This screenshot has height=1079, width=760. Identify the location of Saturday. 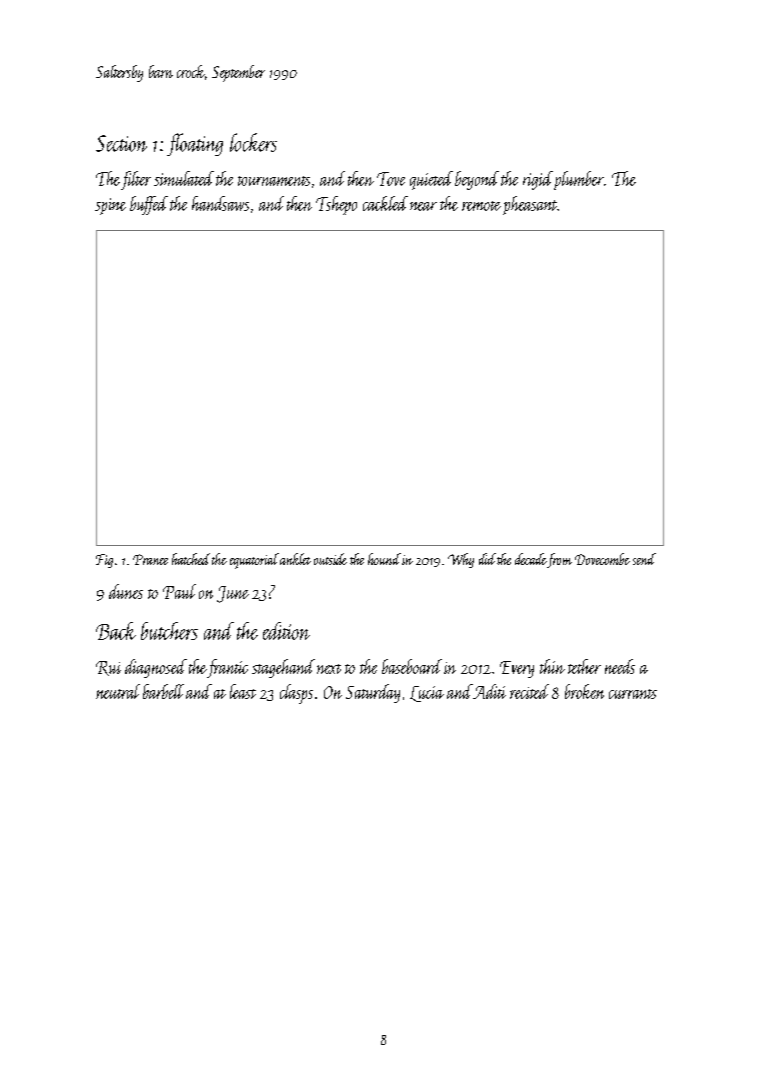
(373, 693).
